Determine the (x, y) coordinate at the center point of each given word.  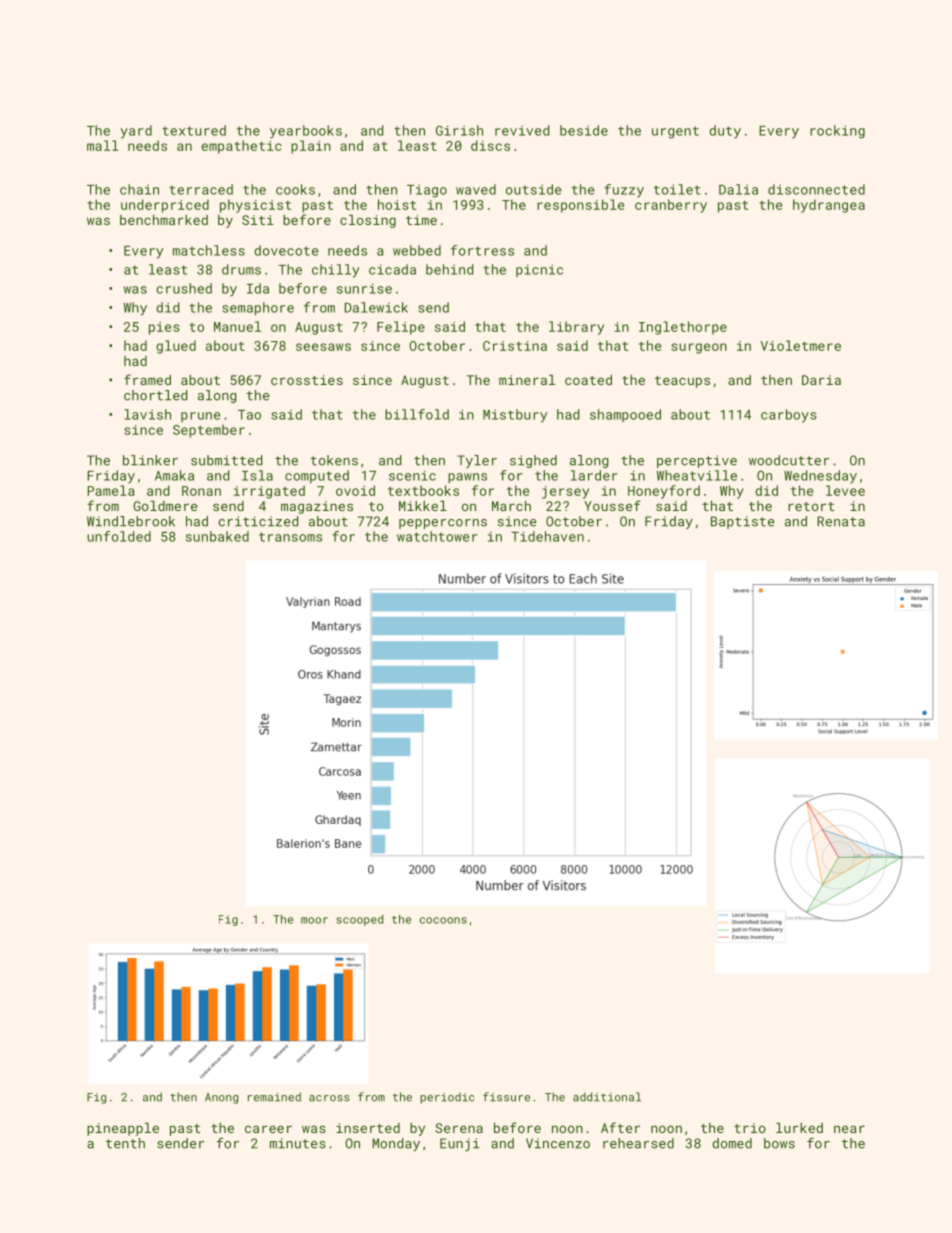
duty (725, 132)
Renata (841, 521)
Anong (221, 1098)
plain (311, 147)
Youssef (612, 505)
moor (314, 920)
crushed (184, 288)
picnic (539, 271)
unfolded (119, 536)
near (849, 1129)
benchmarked (164, 220)
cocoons (443, 920)
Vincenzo (558, 1143)
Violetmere (801, 345)
